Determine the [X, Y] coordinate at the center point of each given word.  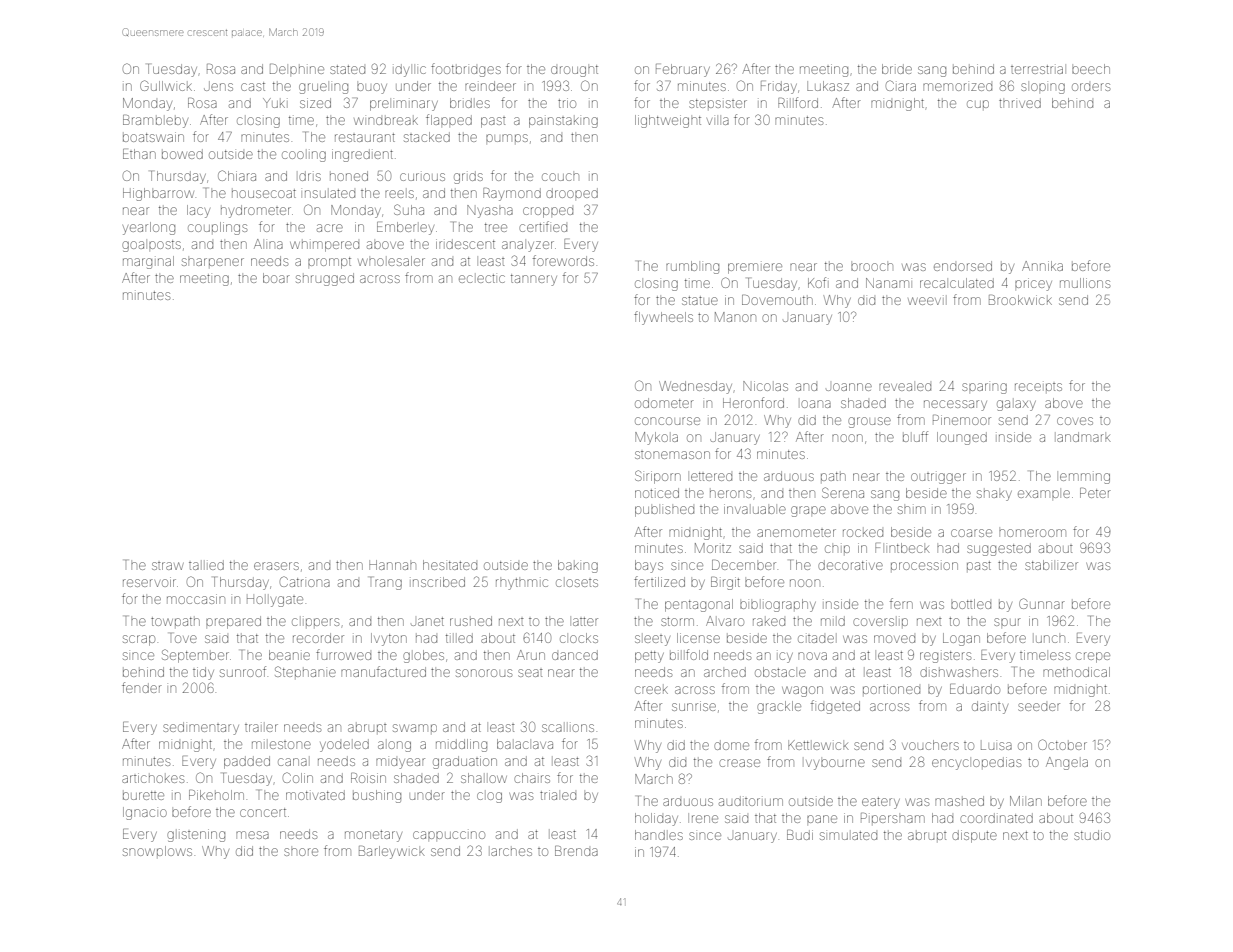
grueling [323, 88]
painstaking [563, 122]
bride [897, 69]
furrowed [343, 654]
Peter [1095, 493]
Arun [531, 655]
